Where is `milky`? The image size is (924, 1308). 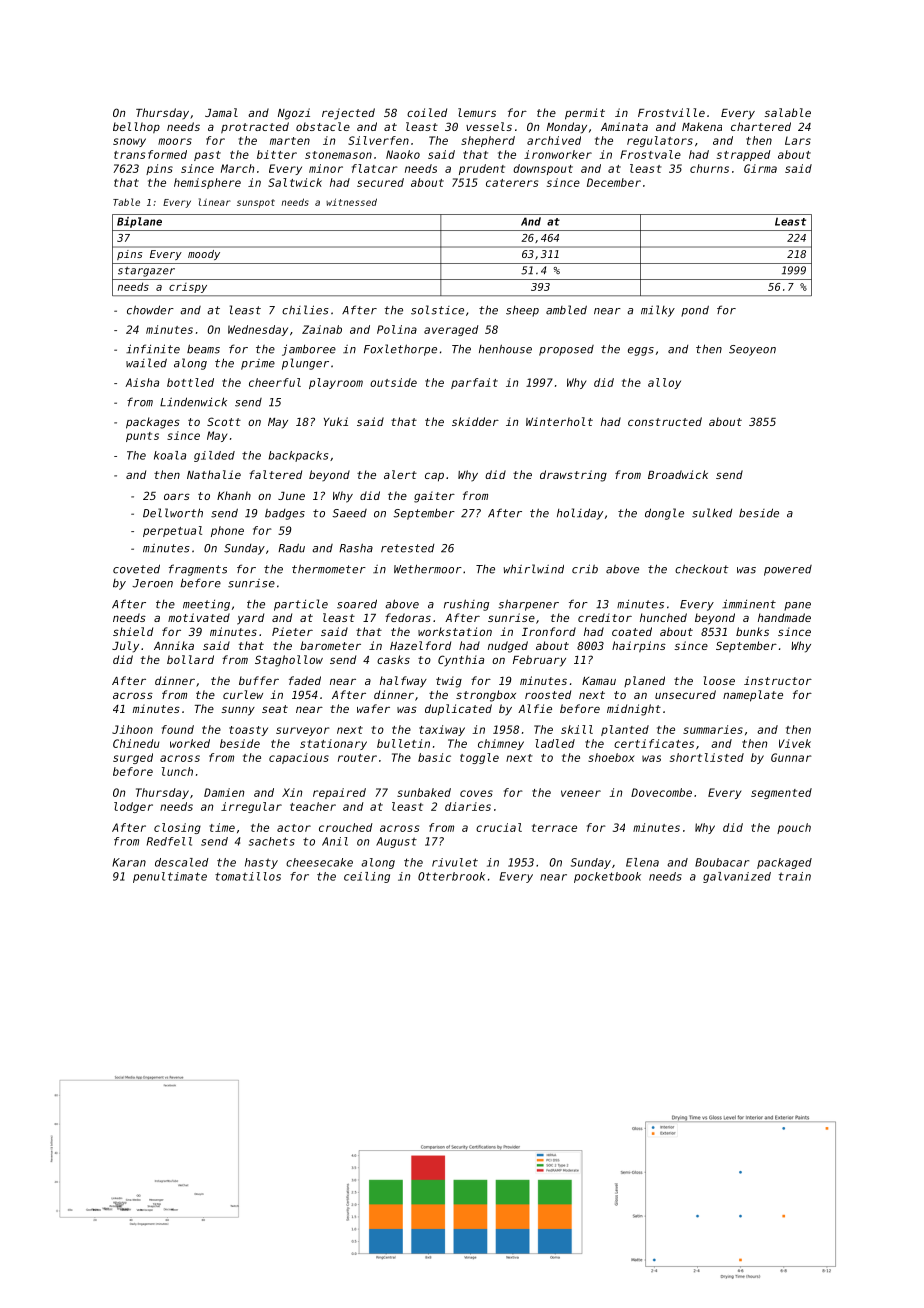
milky is located at coordinates (658, 311).
